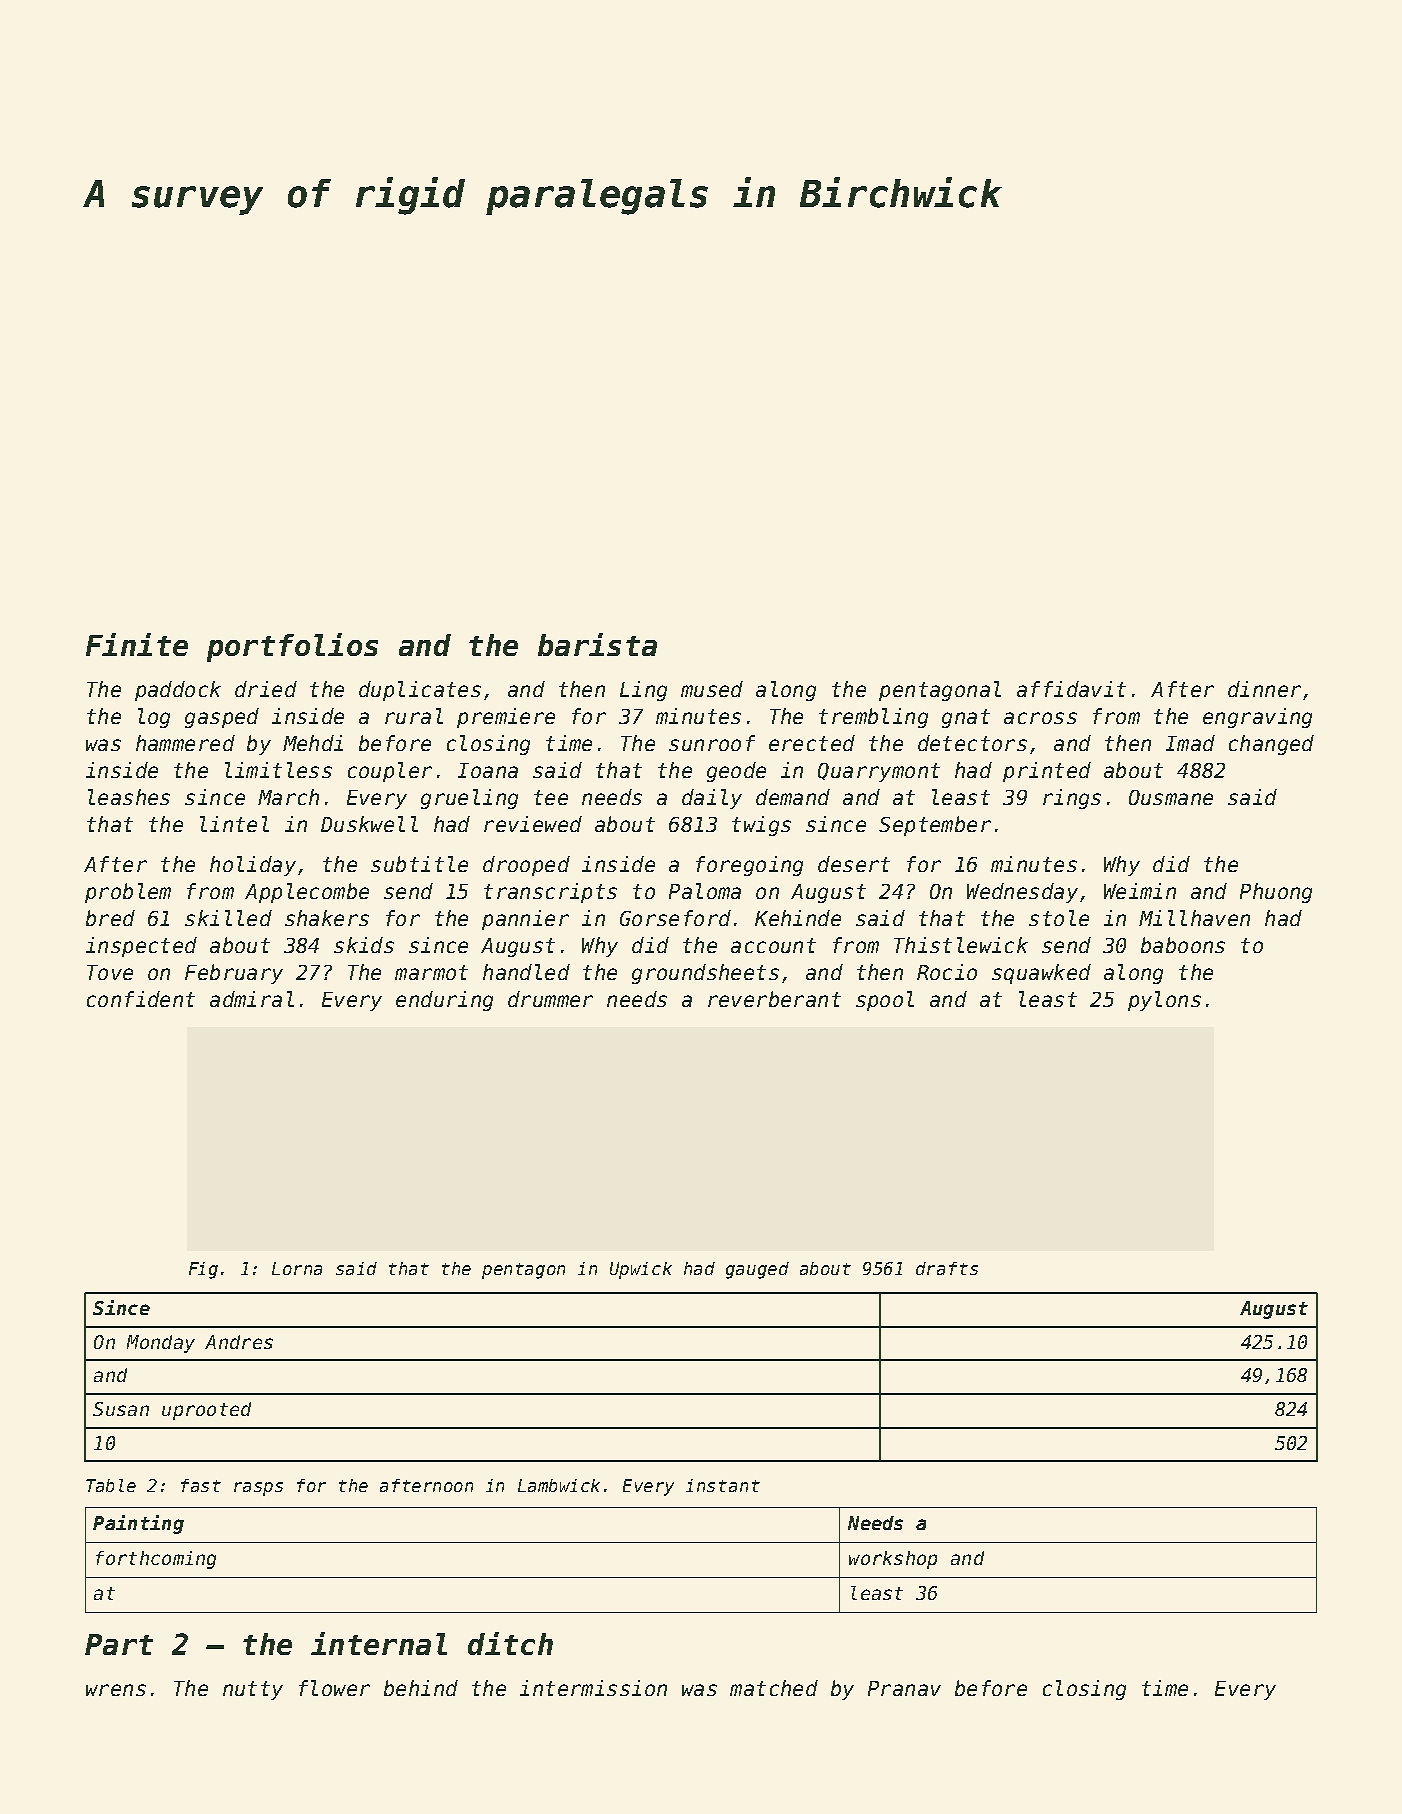  What do you see at coordinates (137, 644) in the page?
I see `Finite` at bounding box center [137, 644].
